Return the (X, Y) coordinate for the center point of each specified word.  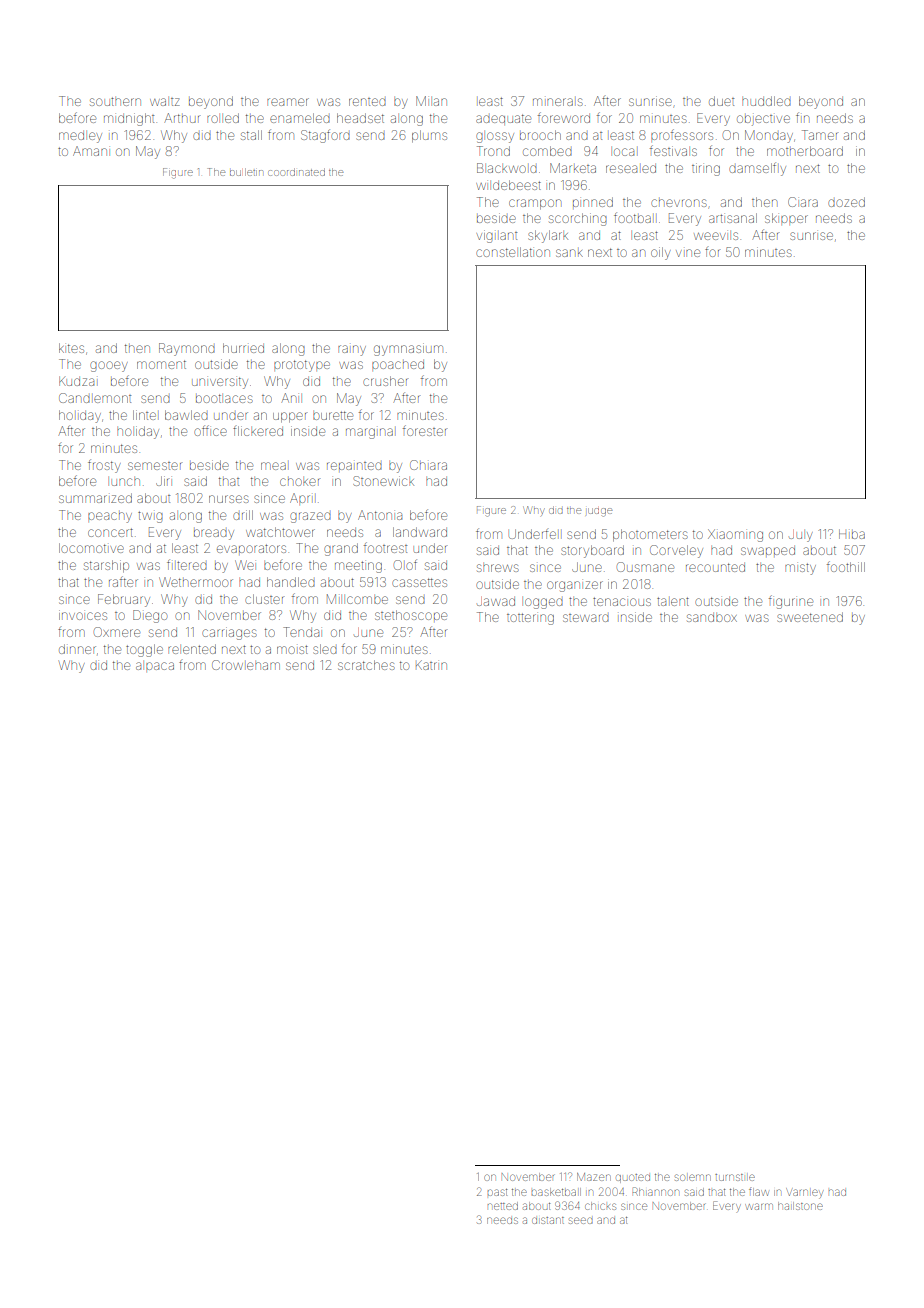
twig (150, 517)
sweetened (810, 617)
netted (503, 1206)
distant (548, 1220)
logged (544, 603)
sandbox (712, 617)
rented (367, 102)
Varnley (804, 1193)
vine (688, 253)
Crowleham (246, 665)
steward (586, 618)
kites (71, 348)
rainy (352, 350)
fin (802, 117)
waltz (164, 102)
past (497, 1192)
